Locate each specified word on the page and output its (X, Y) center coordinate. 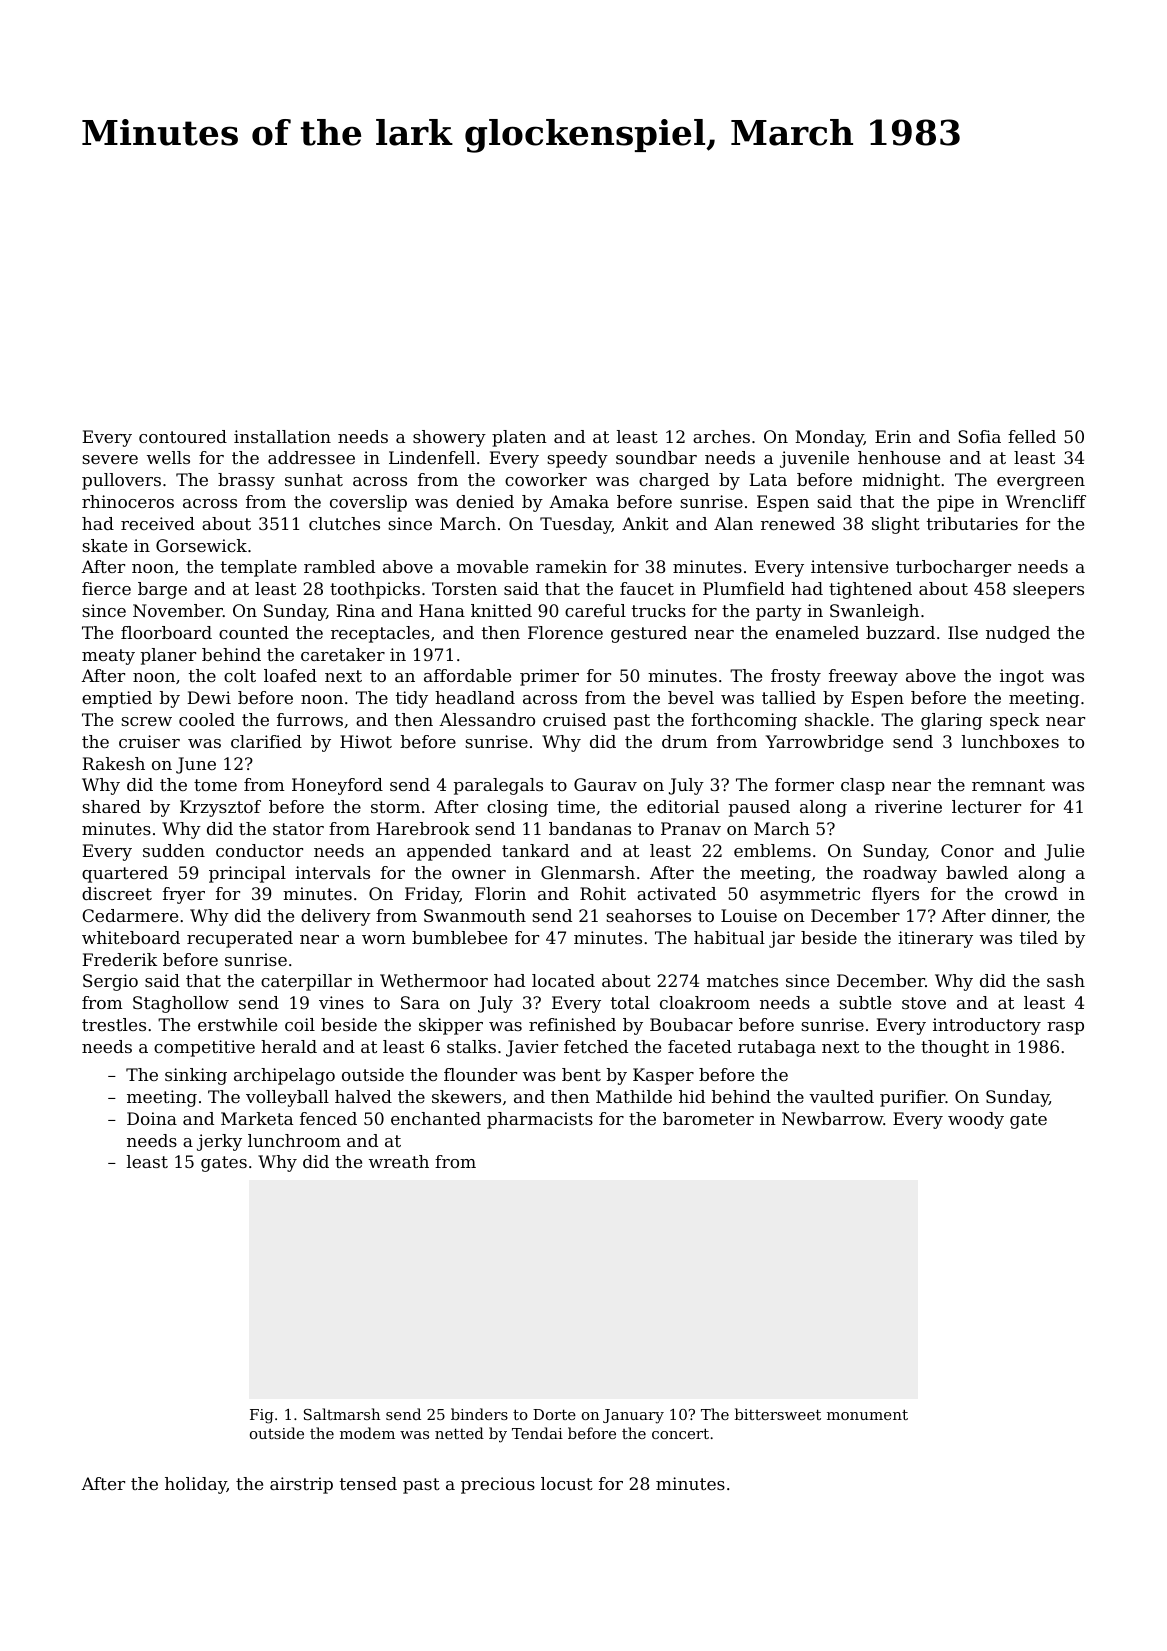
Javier (532, 1048)
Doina (152, 1118)
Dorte (554, 1414)
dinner (1019, 915)
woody (976, 1120)
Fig (262, 1416)
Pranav (691, 828)
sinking (196, 1076)
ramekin (571, 566)
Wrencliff (1046, 501)
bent (581, 1074)
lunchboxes (1010, 741)
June (196, 765)
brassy (246, 481)
